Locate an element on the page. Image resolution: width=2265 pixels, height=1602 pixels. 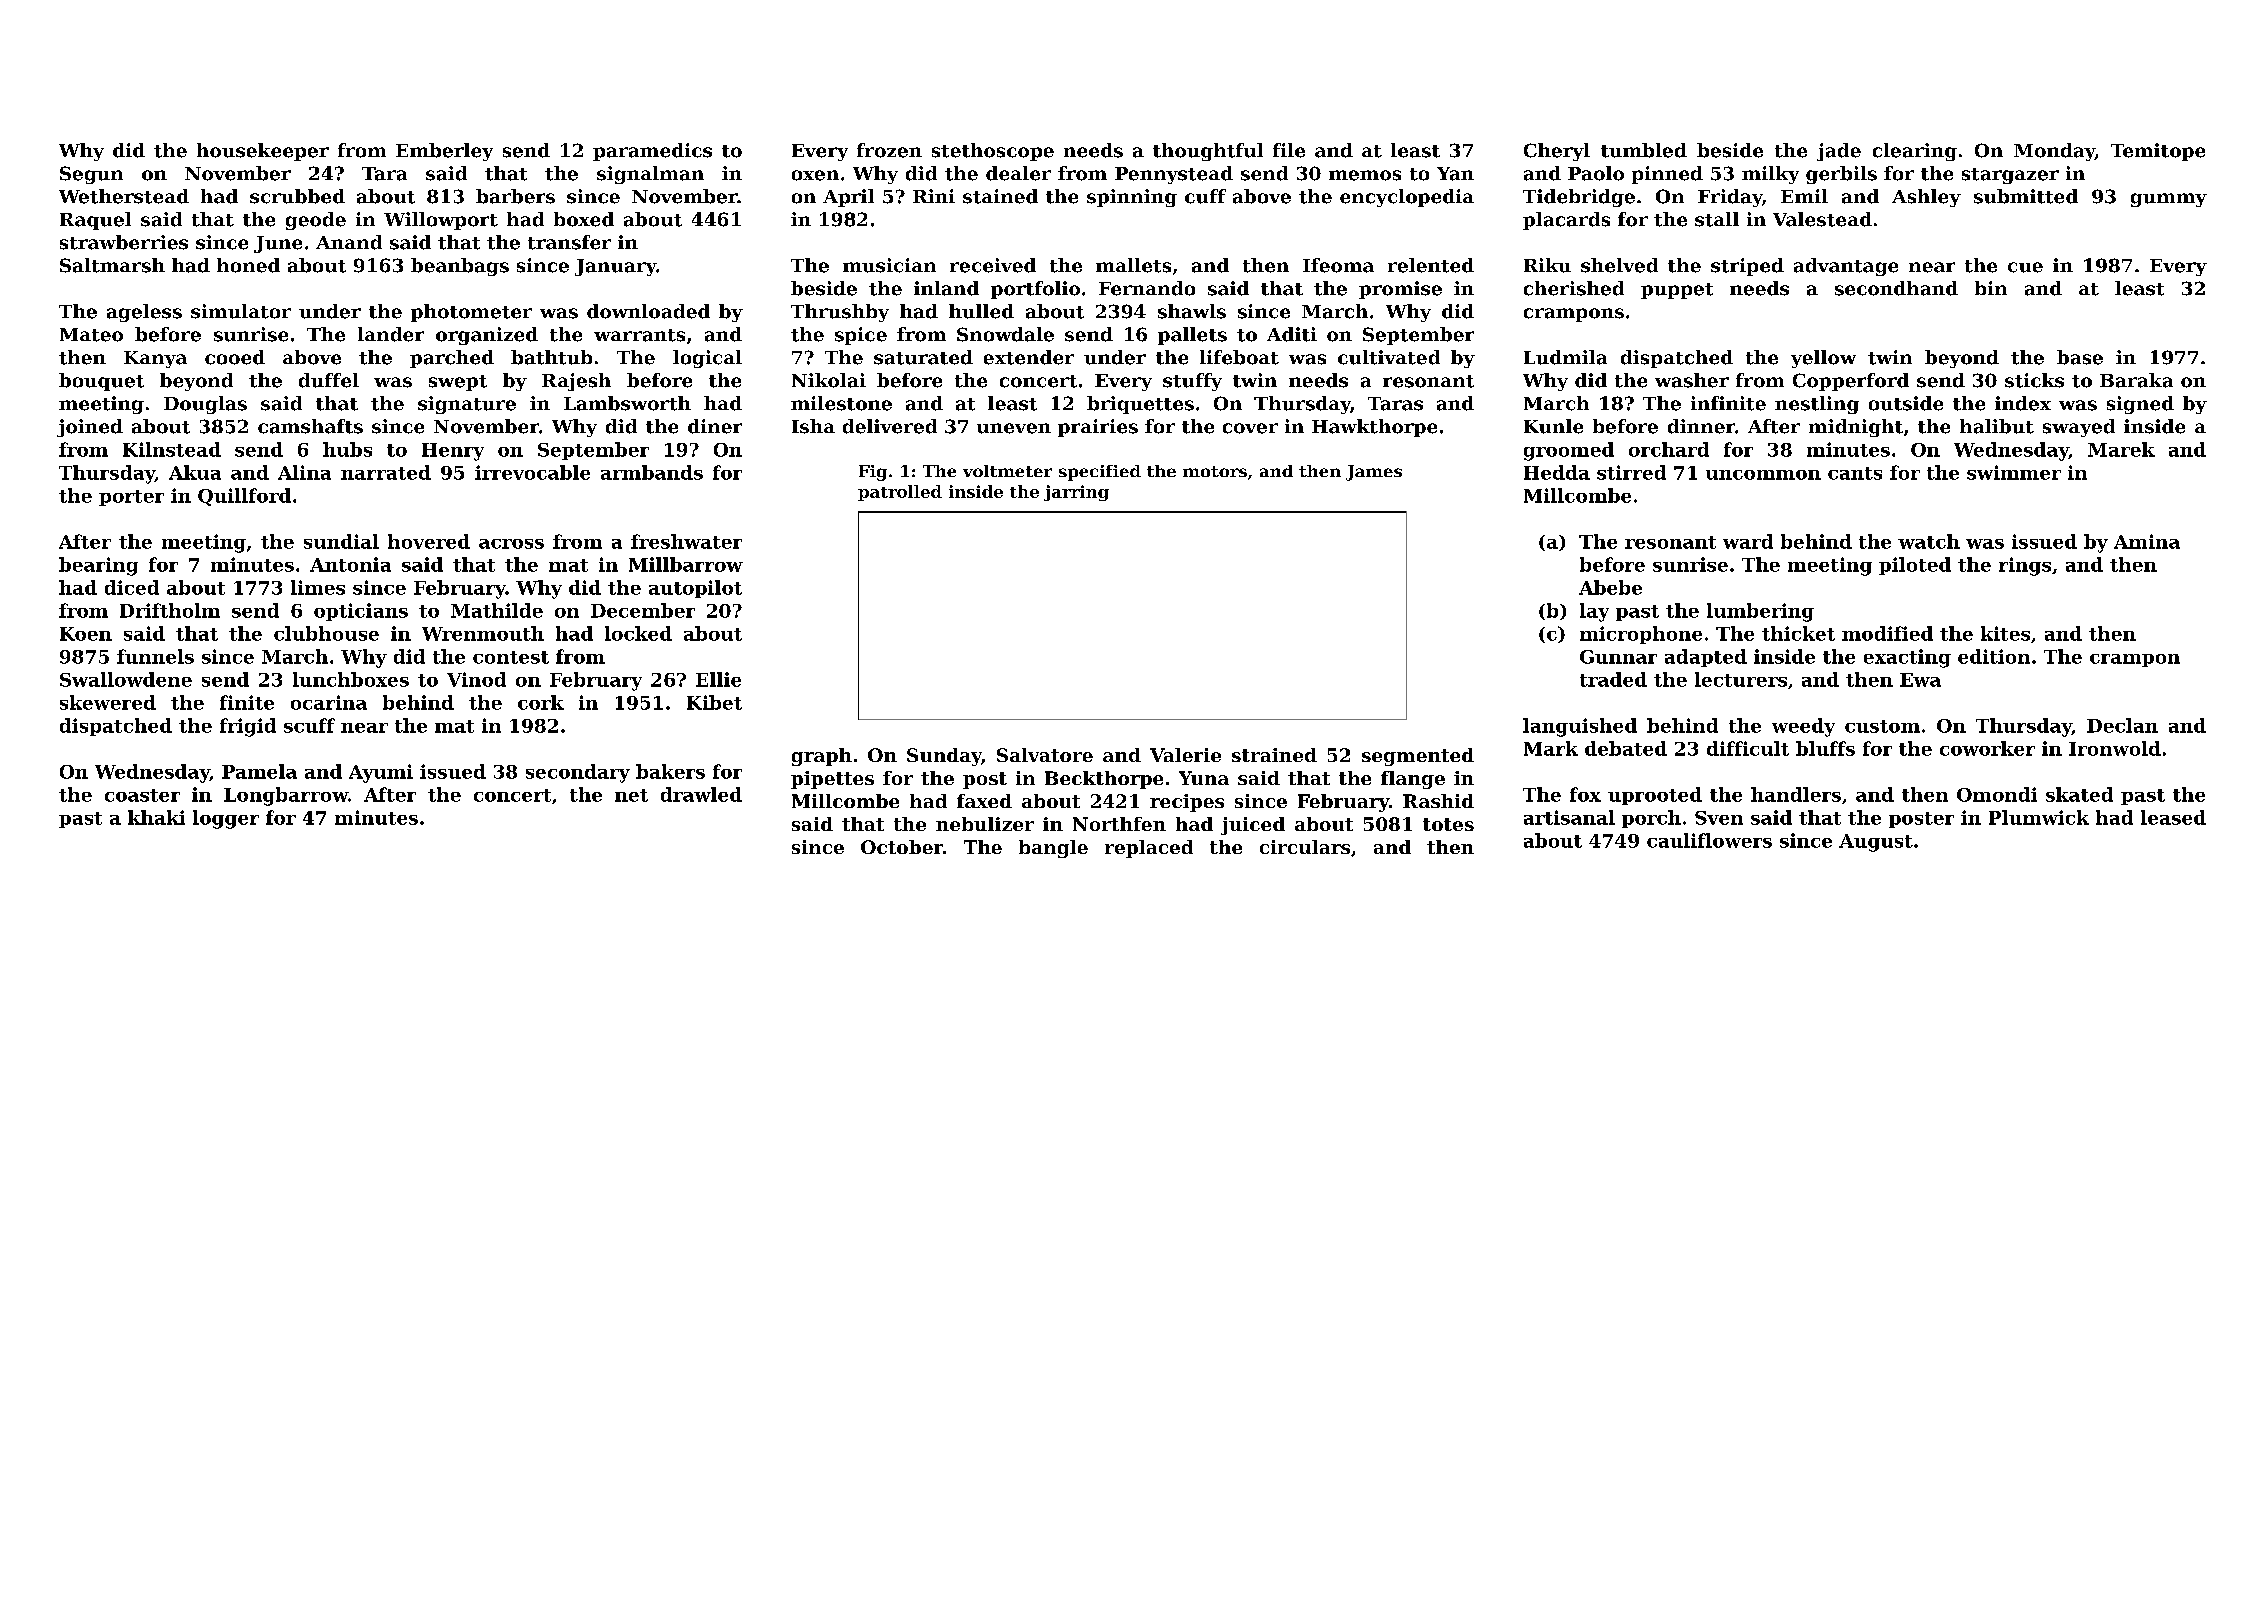
Ellie is located at coordinates (718, 679).
